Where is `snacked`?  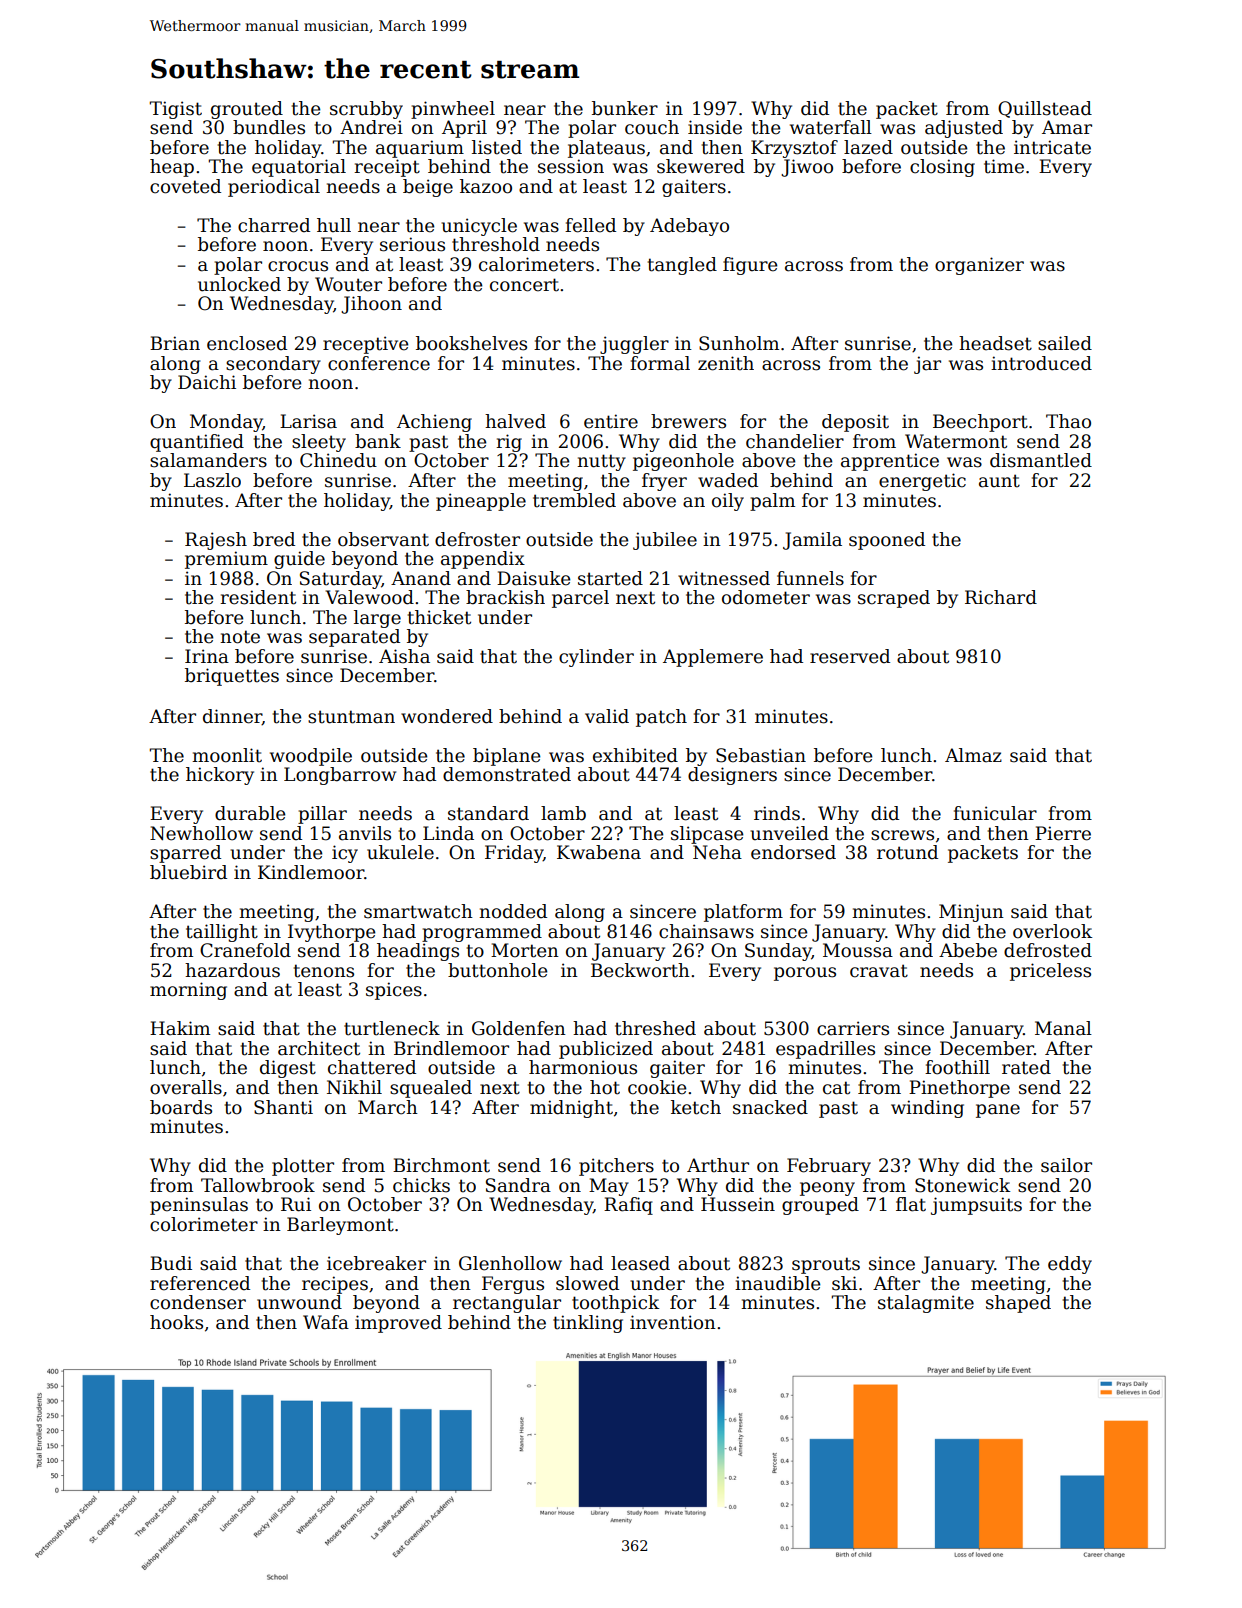 snacked is located at coordinates (770, 1107).
